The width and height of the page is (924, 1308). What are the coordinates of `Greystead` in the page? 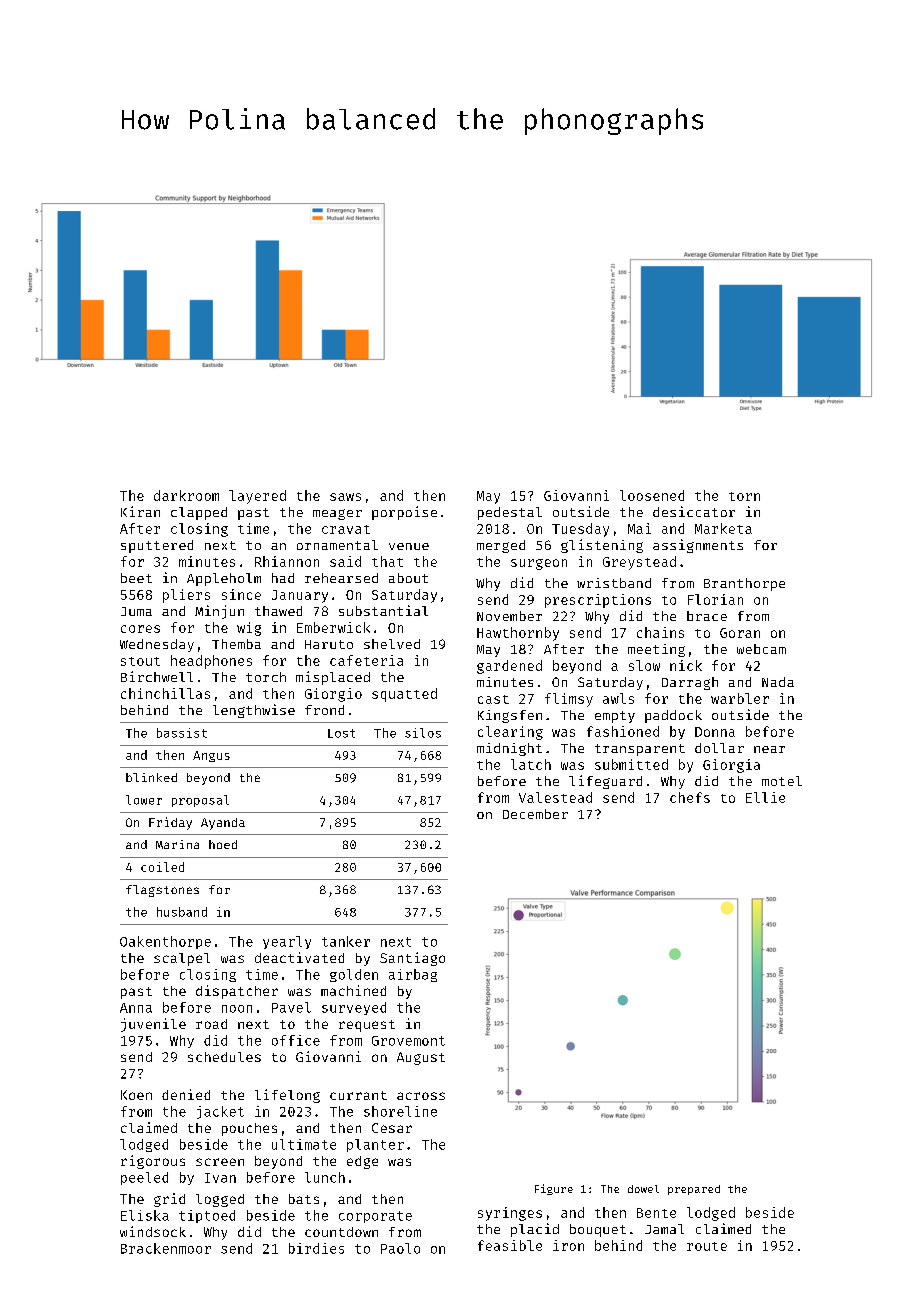 It's located at (639, 563).
